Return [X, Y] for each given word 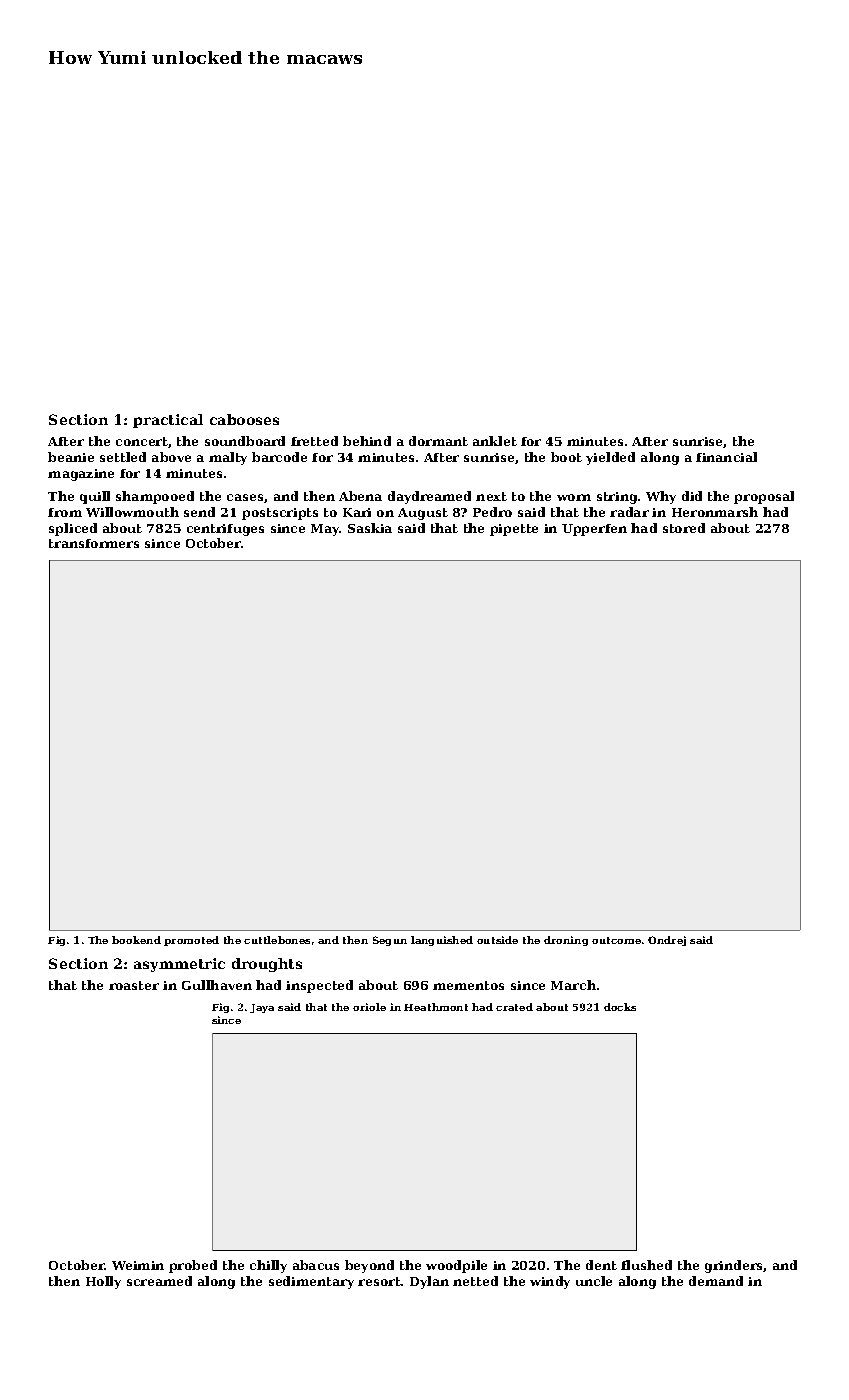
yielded [610, 458]
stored [684, 528]
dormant [438, 441]
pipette [514, 530]
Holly [103, 1282]
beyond [369, 1266]
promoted [191, 941]
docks [620, 1007]
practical [168, 421]
